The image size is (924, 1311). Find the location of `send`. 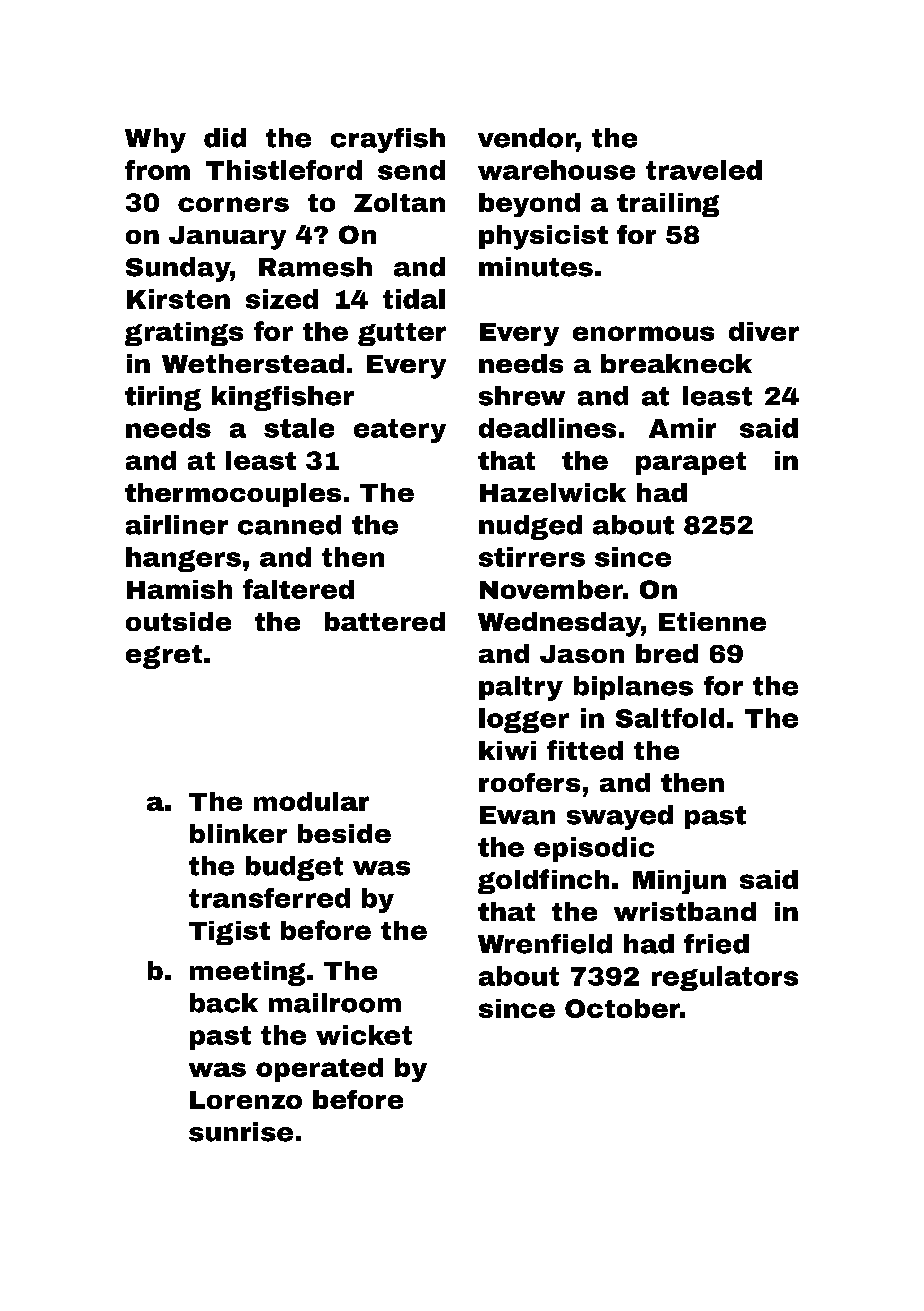

send is located at coordinates (411, 170).
